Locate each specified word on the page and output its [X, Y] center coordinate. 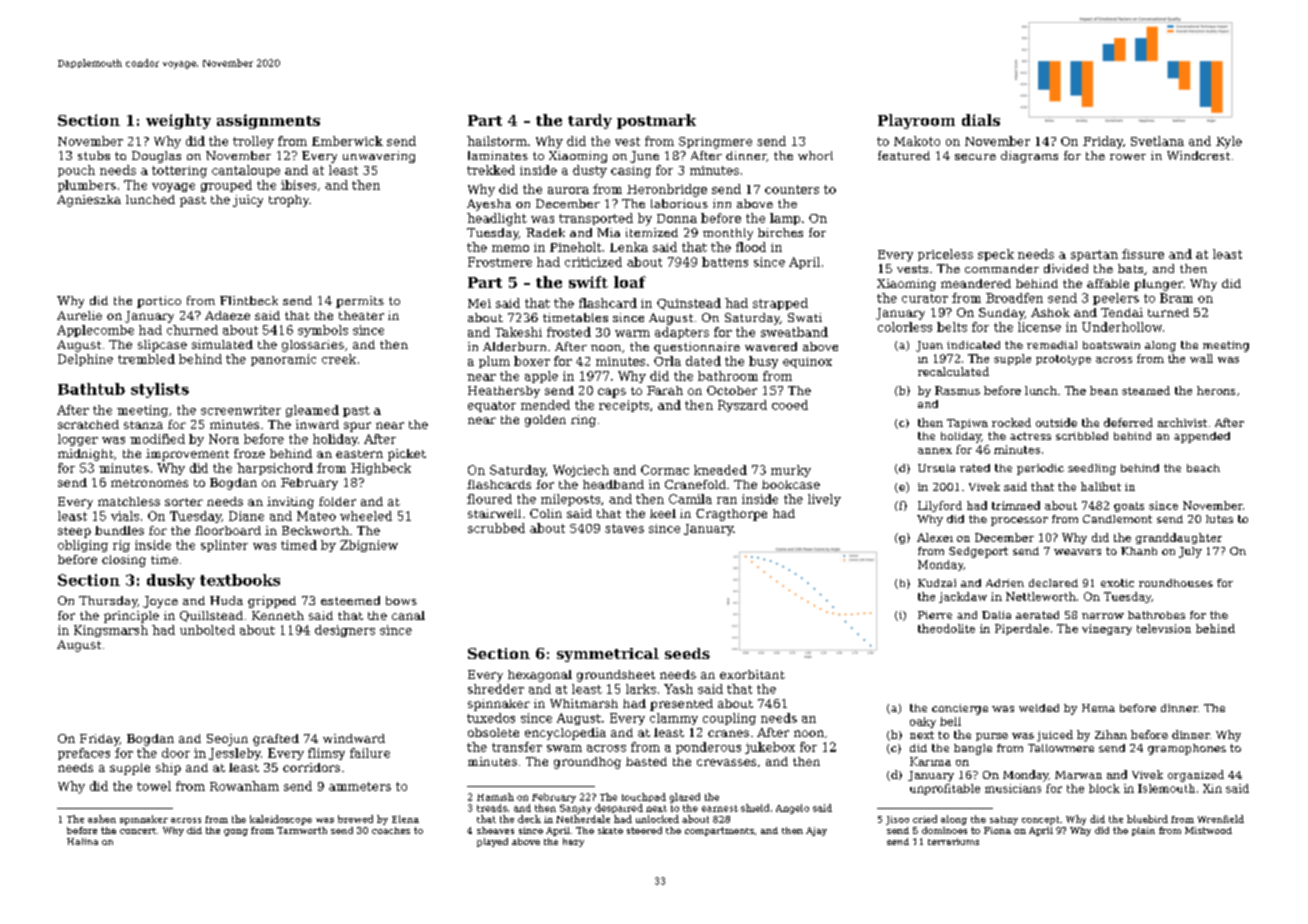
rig [121, 546]
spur [357, 427]
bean [1104, 390]
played [492, 842]
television [1164, 628]
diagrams [1029, 157]
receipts [624, 406]
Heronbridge [667, 190]
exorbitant [752, 674]
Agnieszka [89, 201]
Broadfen [1014, 298]
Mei [479, 303]
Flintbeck [249, 300]
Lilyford [940, 506]
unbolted [207, 630]
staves [624, 528]
